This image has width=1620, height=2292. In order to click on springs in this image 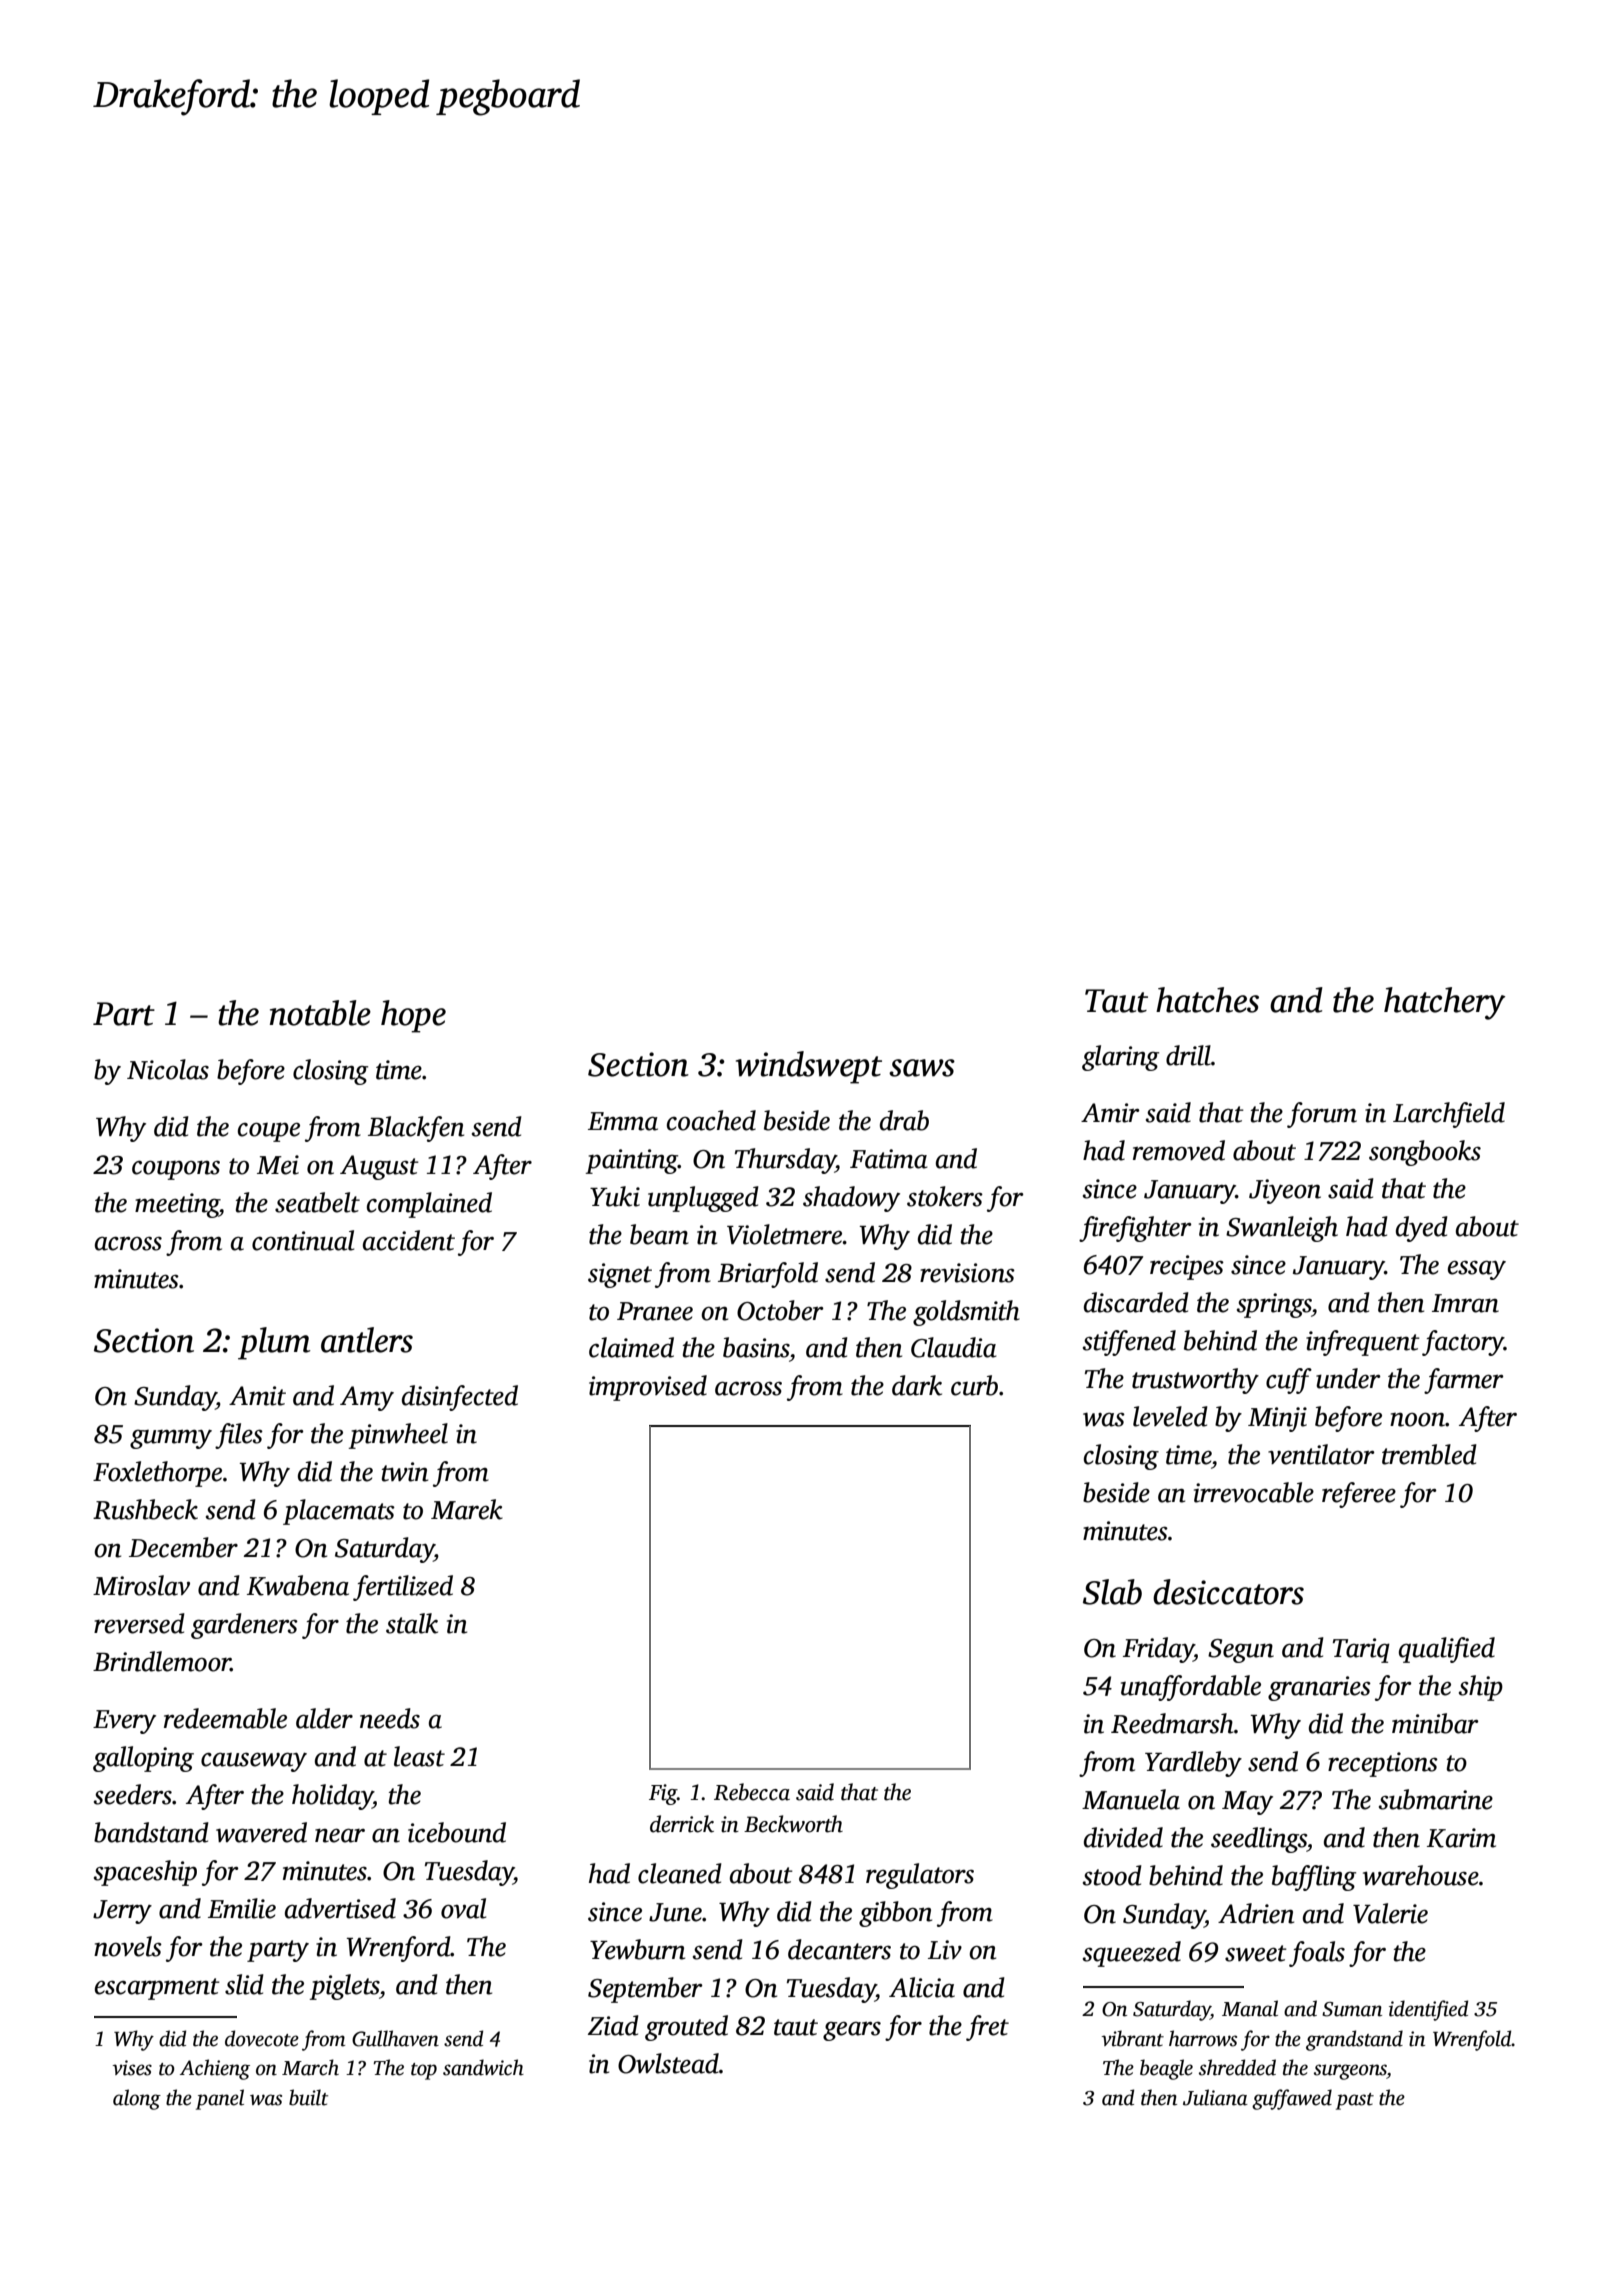, I will do `click(1274, 1305)`.
